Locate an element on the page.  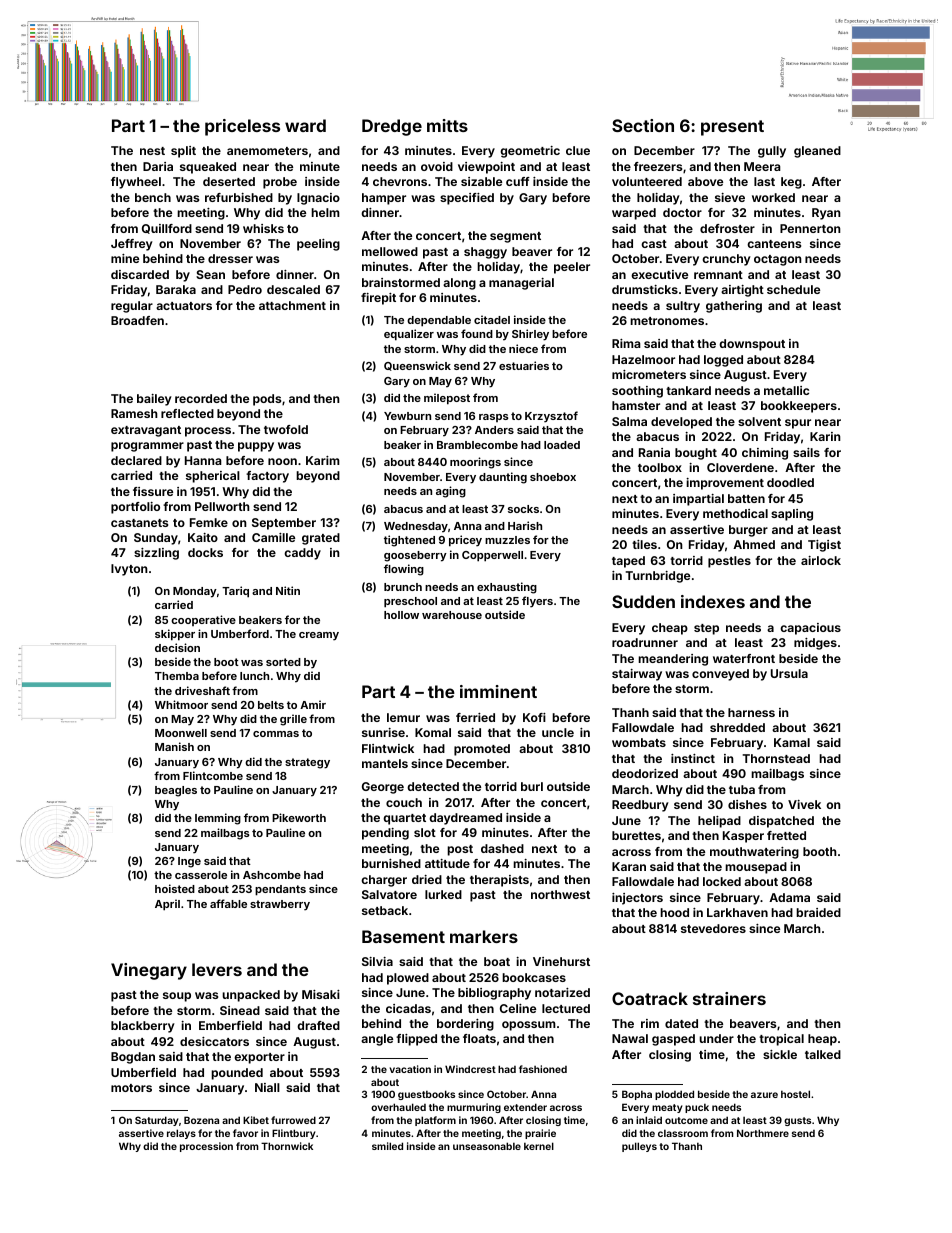
Section is located at coordinates (643, 125).
